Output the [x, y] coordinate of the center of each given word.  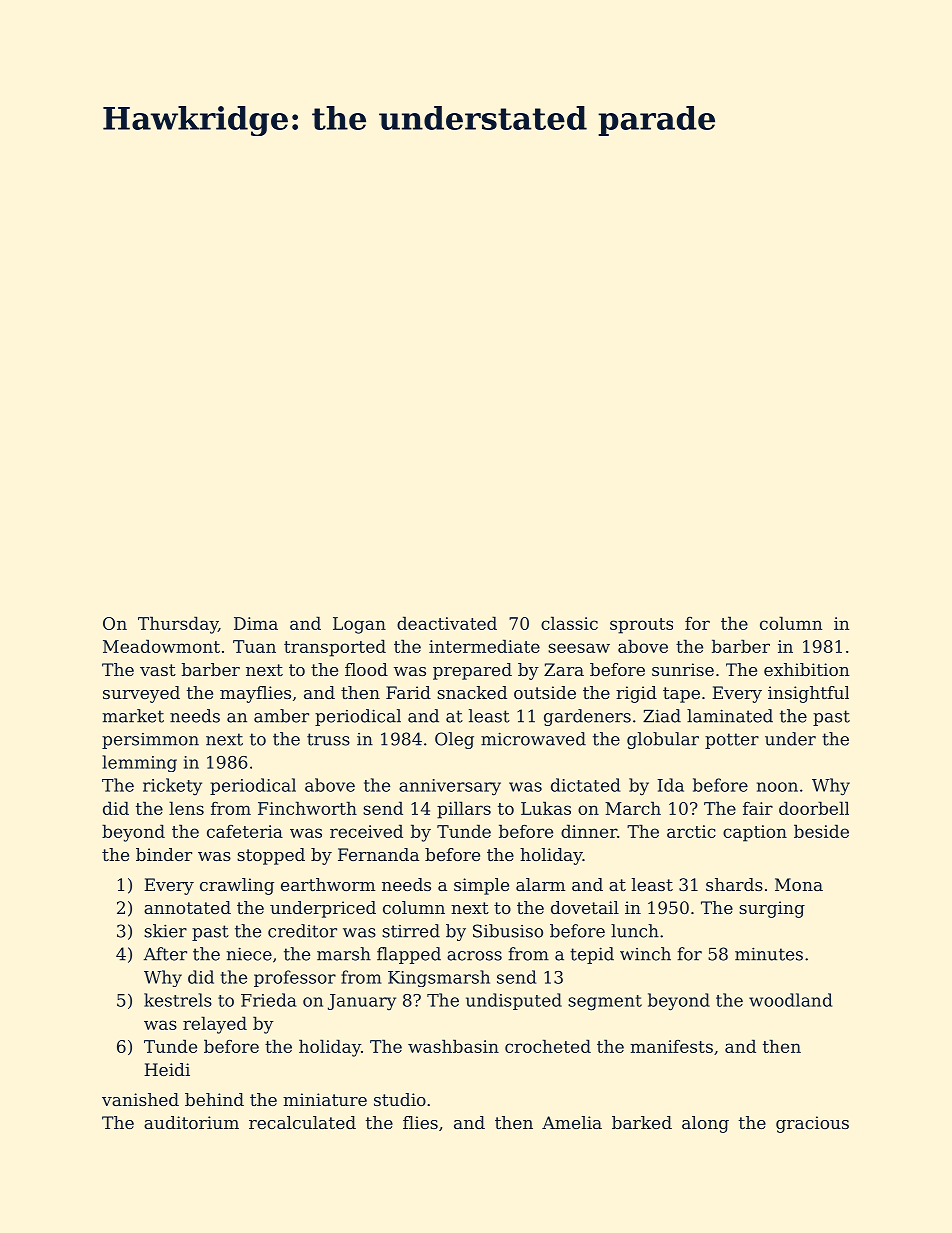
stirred [411, 931]
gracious [812, 1124]
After [165, 954]
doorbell [814, 808]
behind [214, 1099]
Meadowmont [161, 646]
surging [772, 909]
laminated [730, 716]
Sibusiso [508, 931]
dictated [585, 785]
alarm [540, 884]
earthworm [328, 884]
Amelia [572, 1122]
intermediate [484, 646]
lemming [139, 763]
